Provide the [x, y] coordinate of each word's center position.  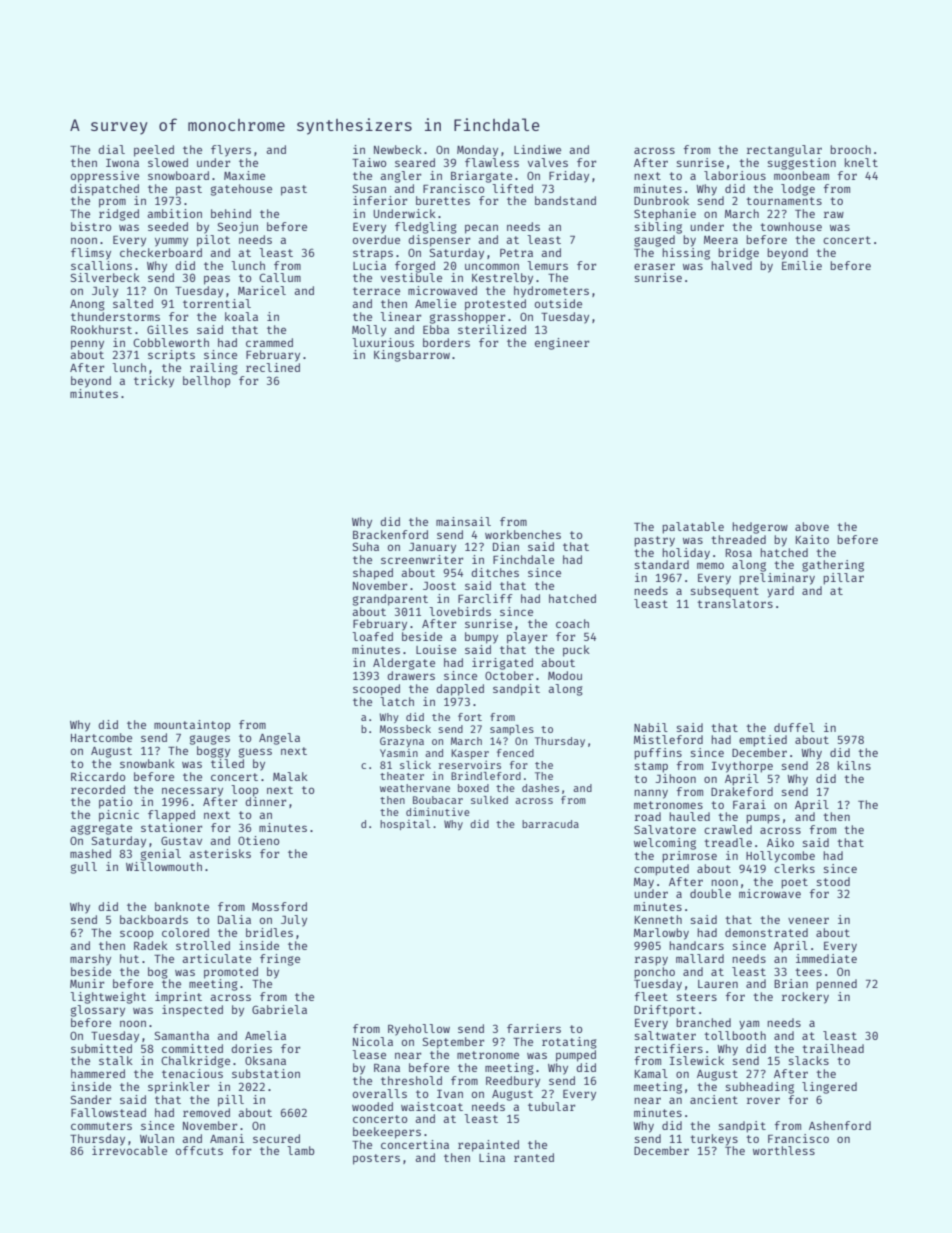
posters [376, 1159]
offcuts [199, 1150]
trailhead [833, 1048]
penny [87, 345]
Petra [516, 253]
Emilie [802, 265]
